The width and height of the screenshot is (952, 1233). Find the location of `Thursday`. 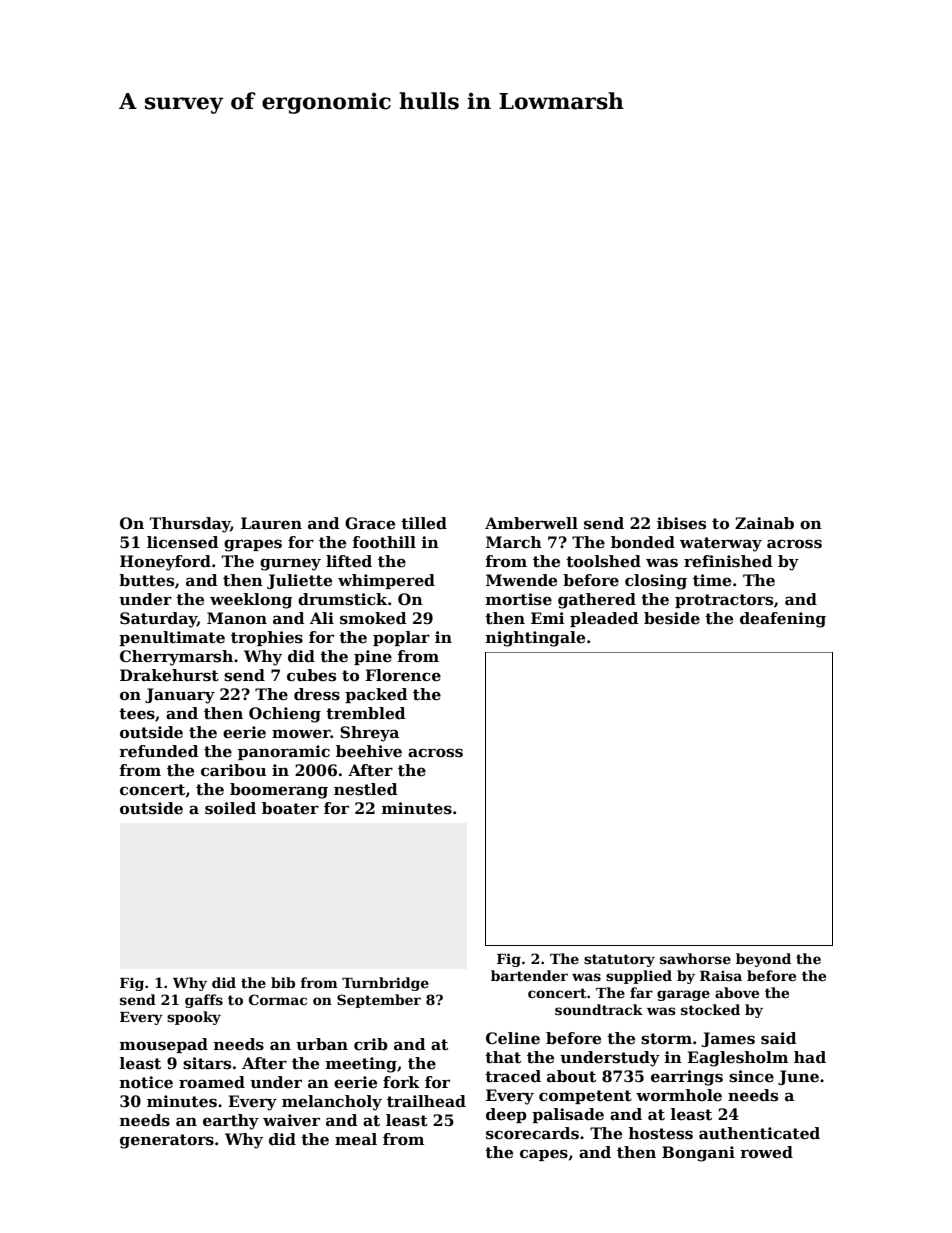

Thursday is located at coordinates (190, 525).
